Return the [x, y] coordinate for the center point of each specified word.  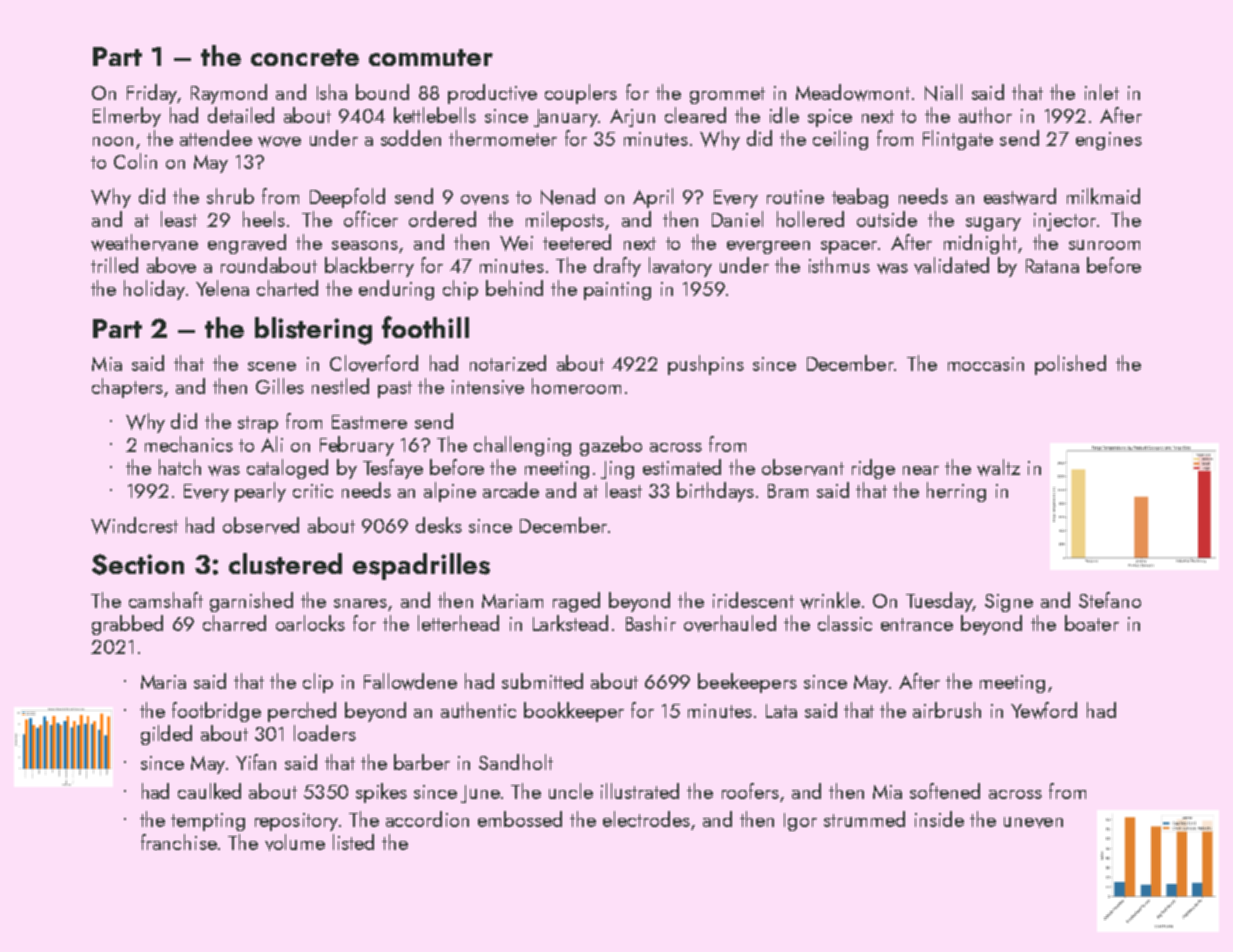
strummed [864, 819]
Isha [332, 92]
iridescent [753, 600]
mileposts [565, 221]
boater [1092, 623]
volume [295, 842]
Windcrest [134, 525]
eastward [1020, 196]
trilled [114, 265]
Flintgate [958, 140]
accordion [427, 819]
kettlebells [435, 115]
